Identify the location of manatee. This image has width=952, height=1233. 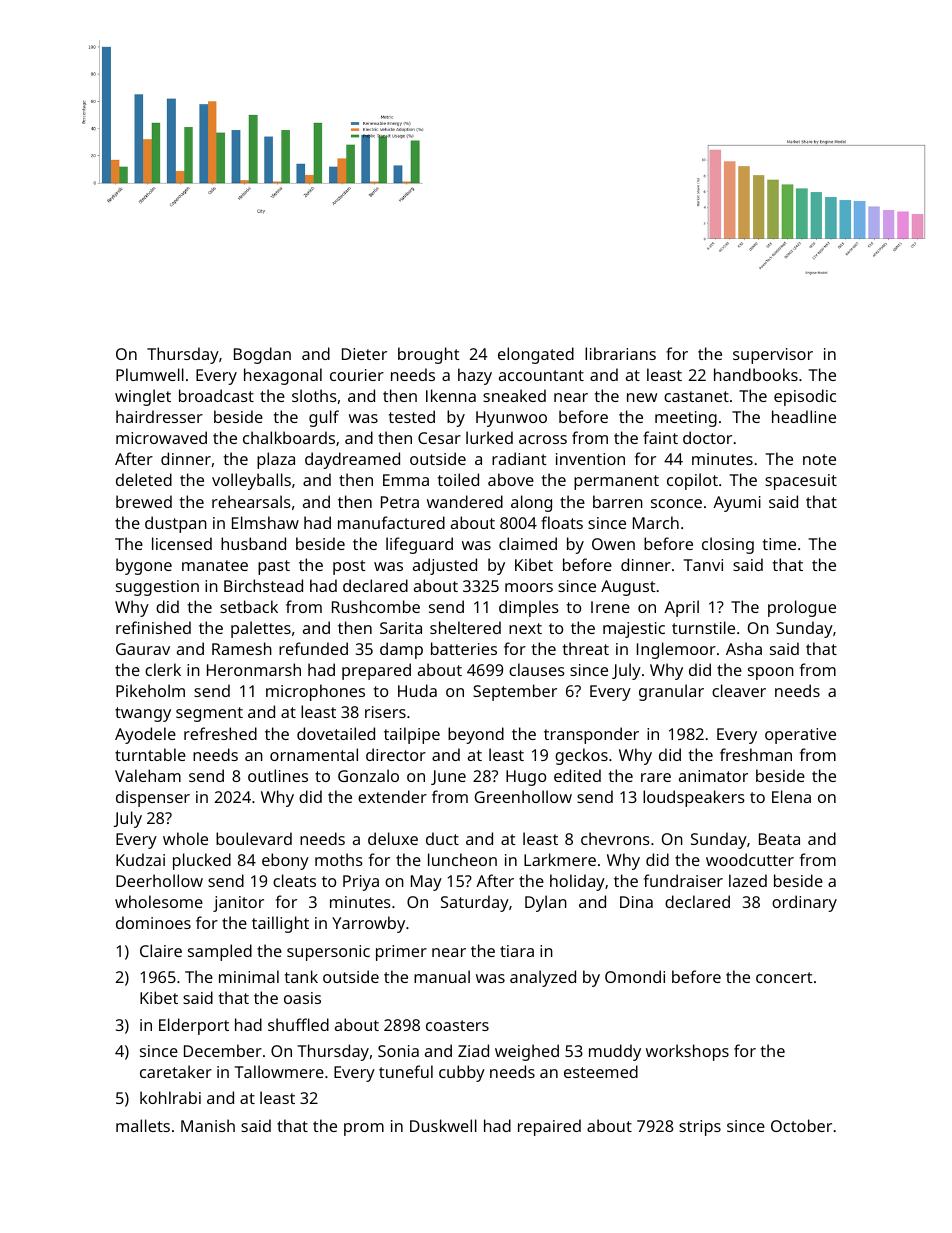
(215, 565).
